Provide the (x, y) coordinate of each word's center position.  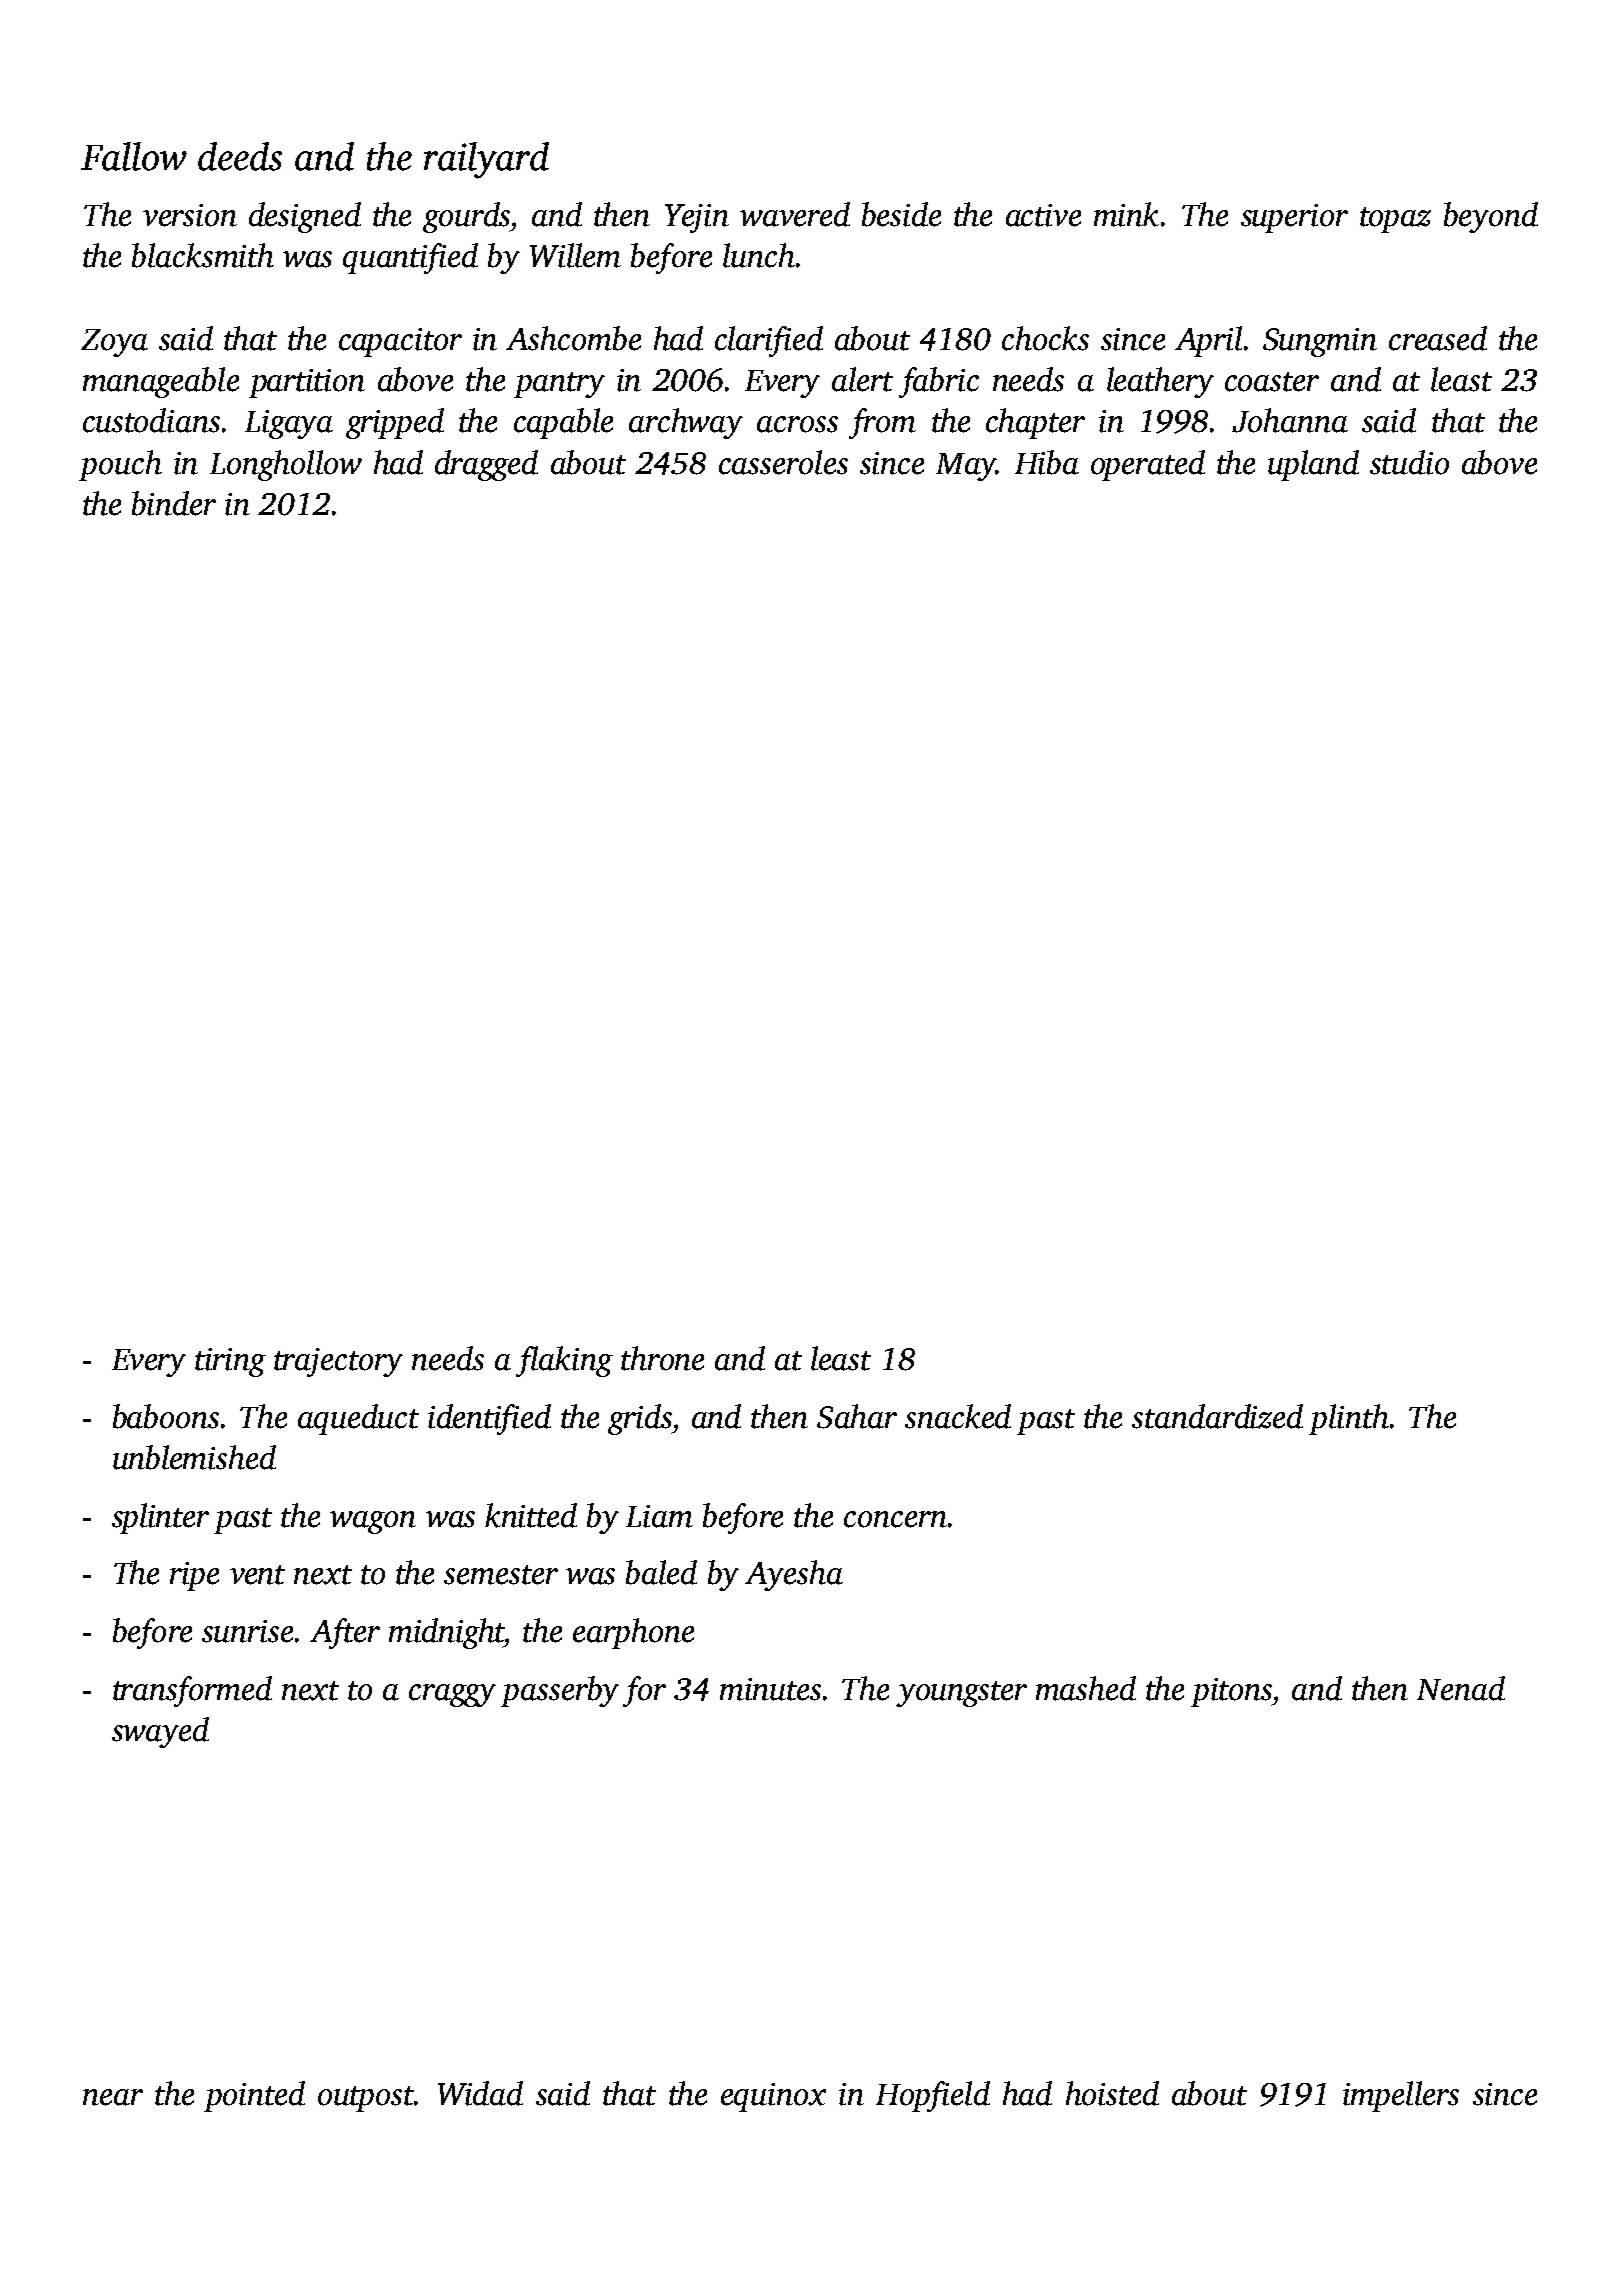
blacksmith (203, 255)
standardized (1217, 1416)
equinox (773, 2097)
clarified (769, 341)
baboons (166, 1416)
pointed (254, 2096)
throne (662, 1358)
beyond (1491, 217)
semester (501, 1575)
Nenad (1461, 1688)
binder (174, 503)
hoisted (1112, 2093)
